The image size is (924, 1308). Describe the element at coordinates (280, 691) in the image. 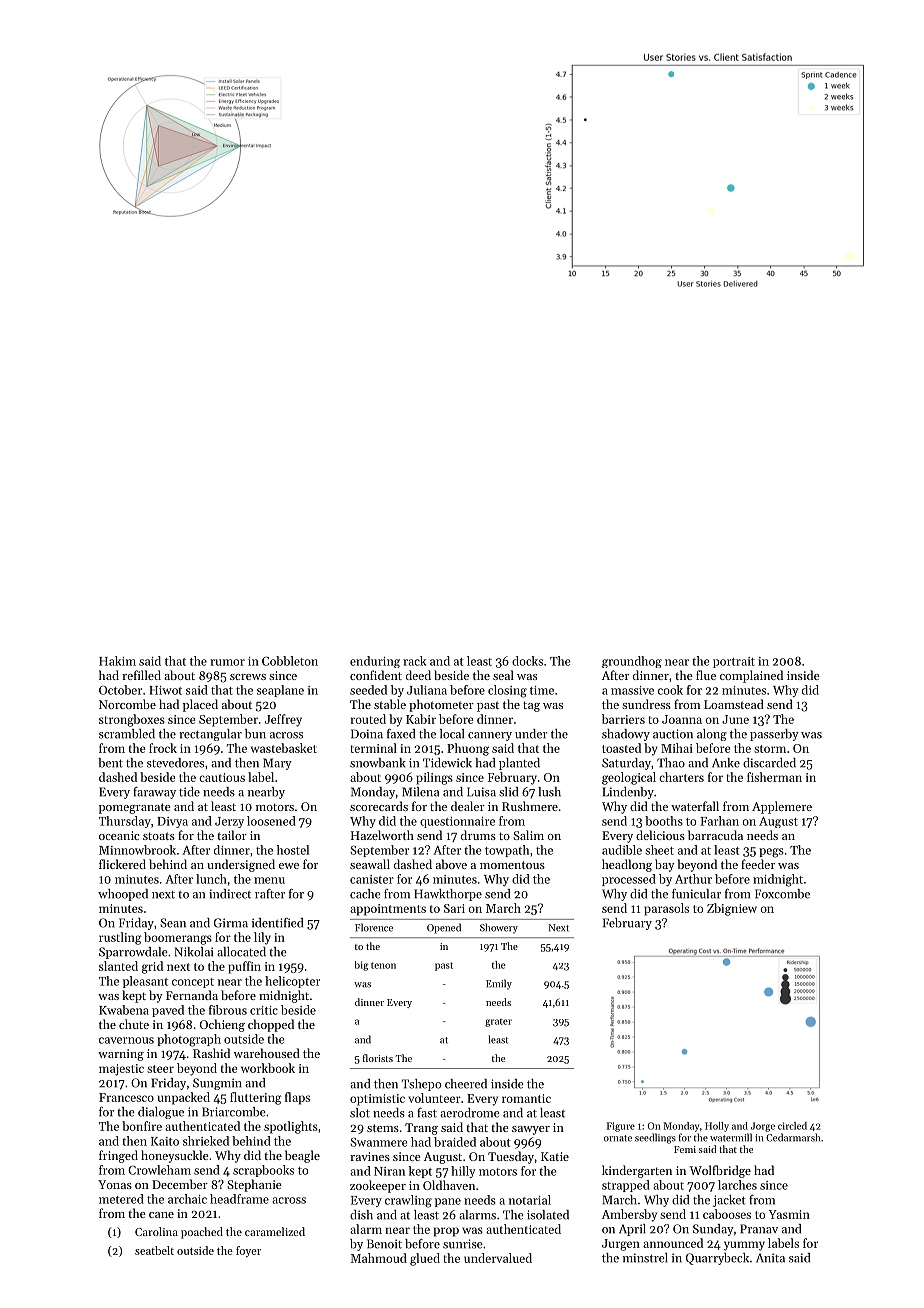

I see `seaplane` at that location.
